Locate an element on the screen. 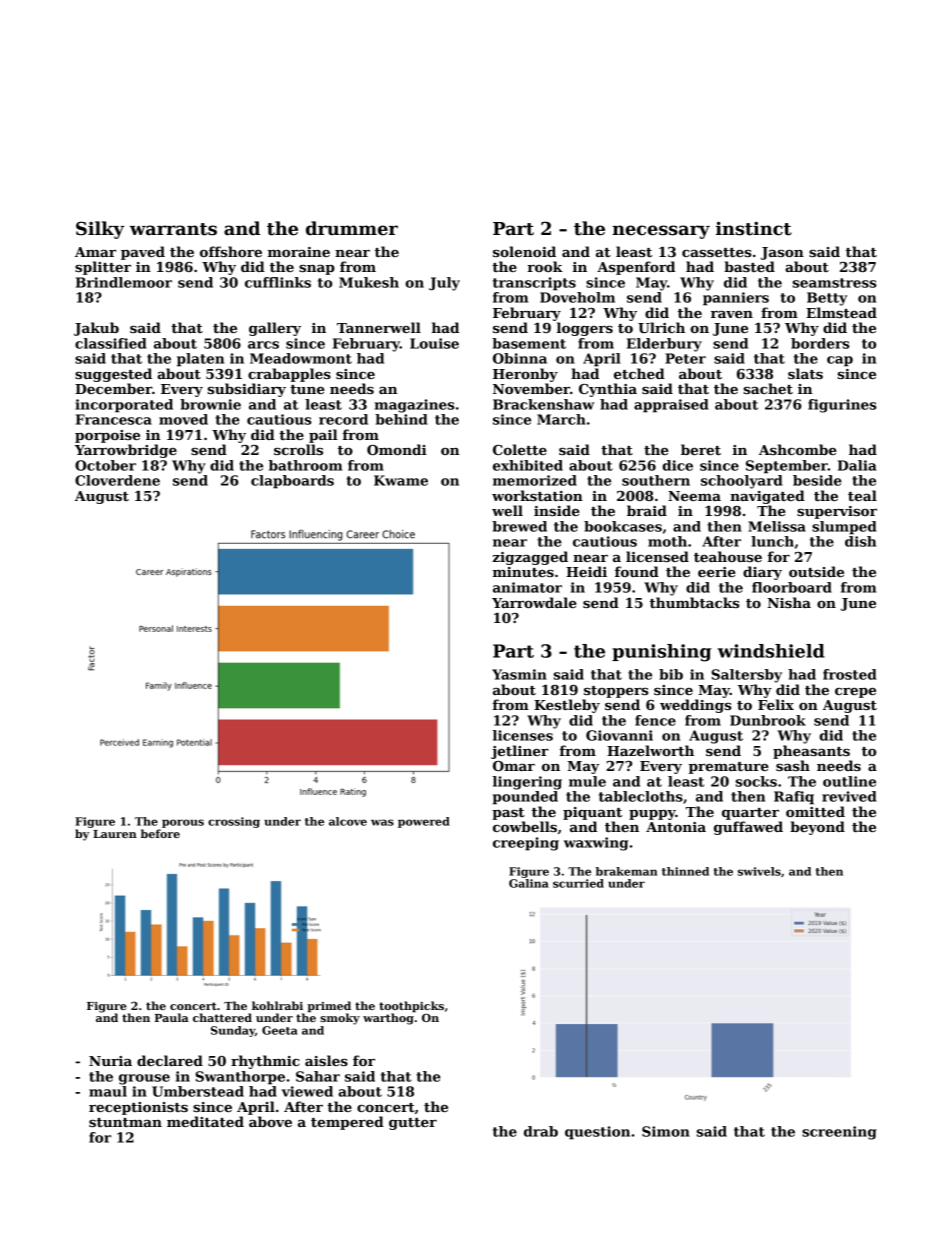  instinct is located at coordinates (754, 228).
